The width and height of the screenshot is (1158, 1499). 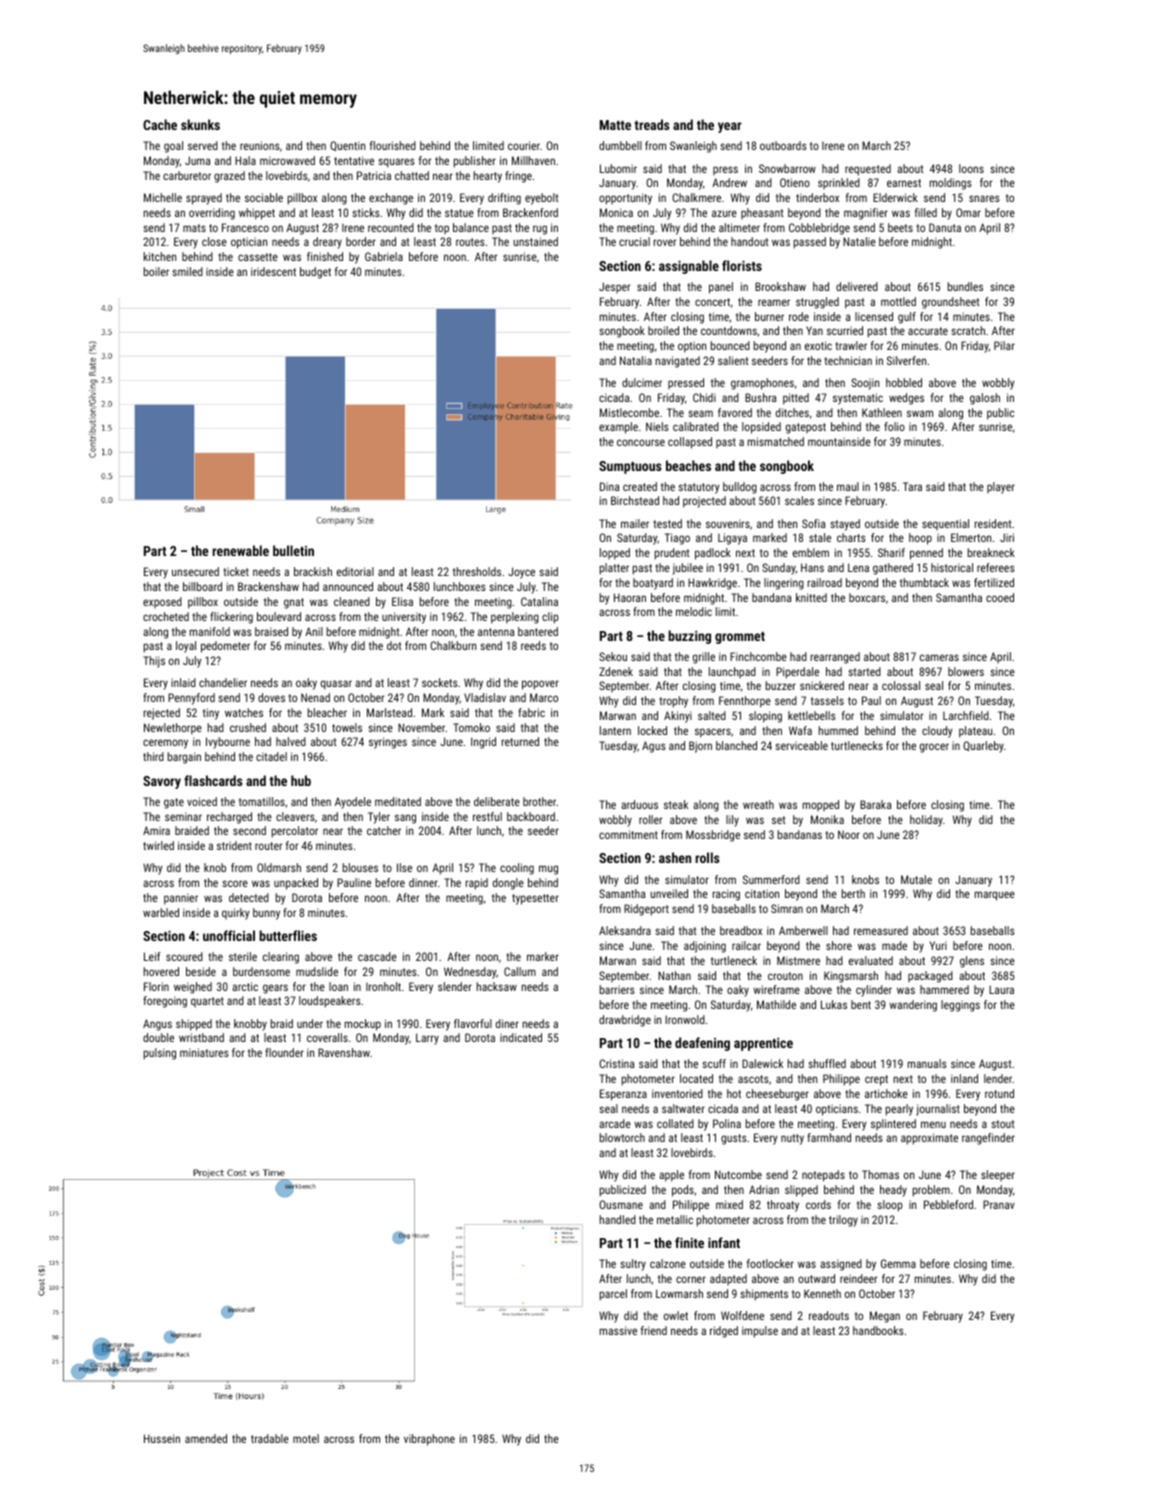 I want to click on dinner, so click(x=423, y=882).
